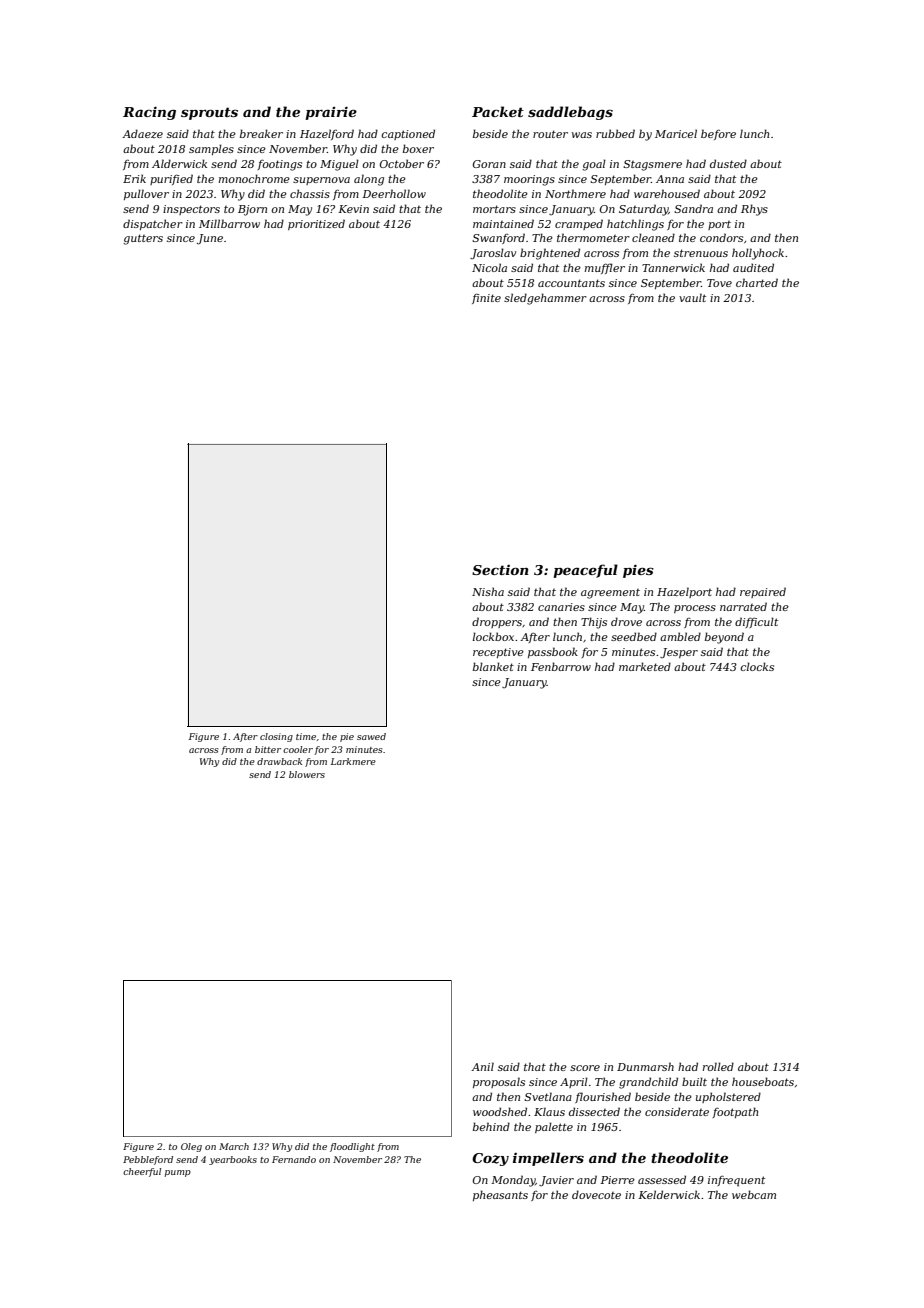 This page has width=924, height=1308. Describe the element at coordinates (500, 570) in the page. I see `Section` at that location.
